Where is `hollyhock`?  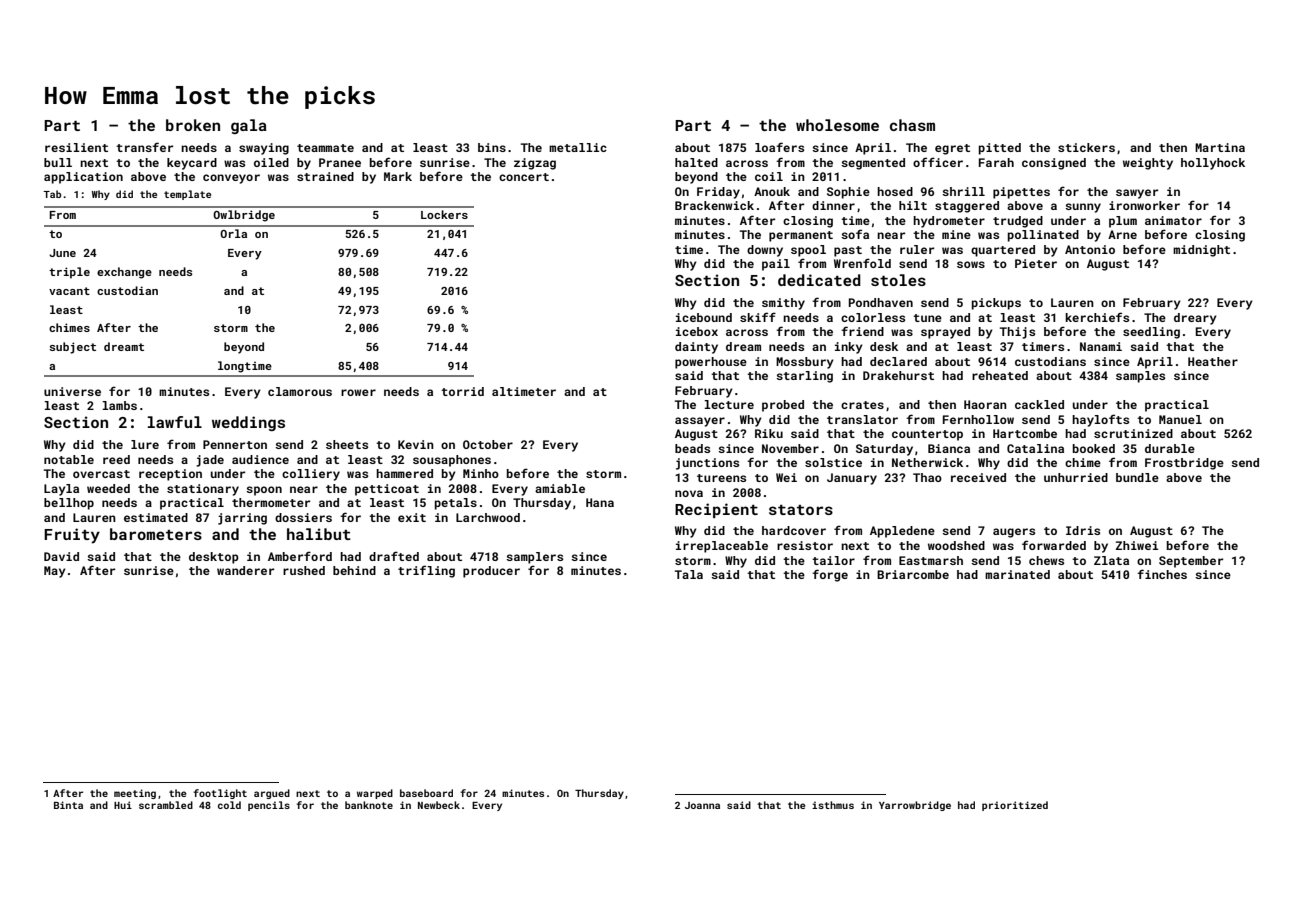 hollyhock is located at coordinates (1213, 164).
